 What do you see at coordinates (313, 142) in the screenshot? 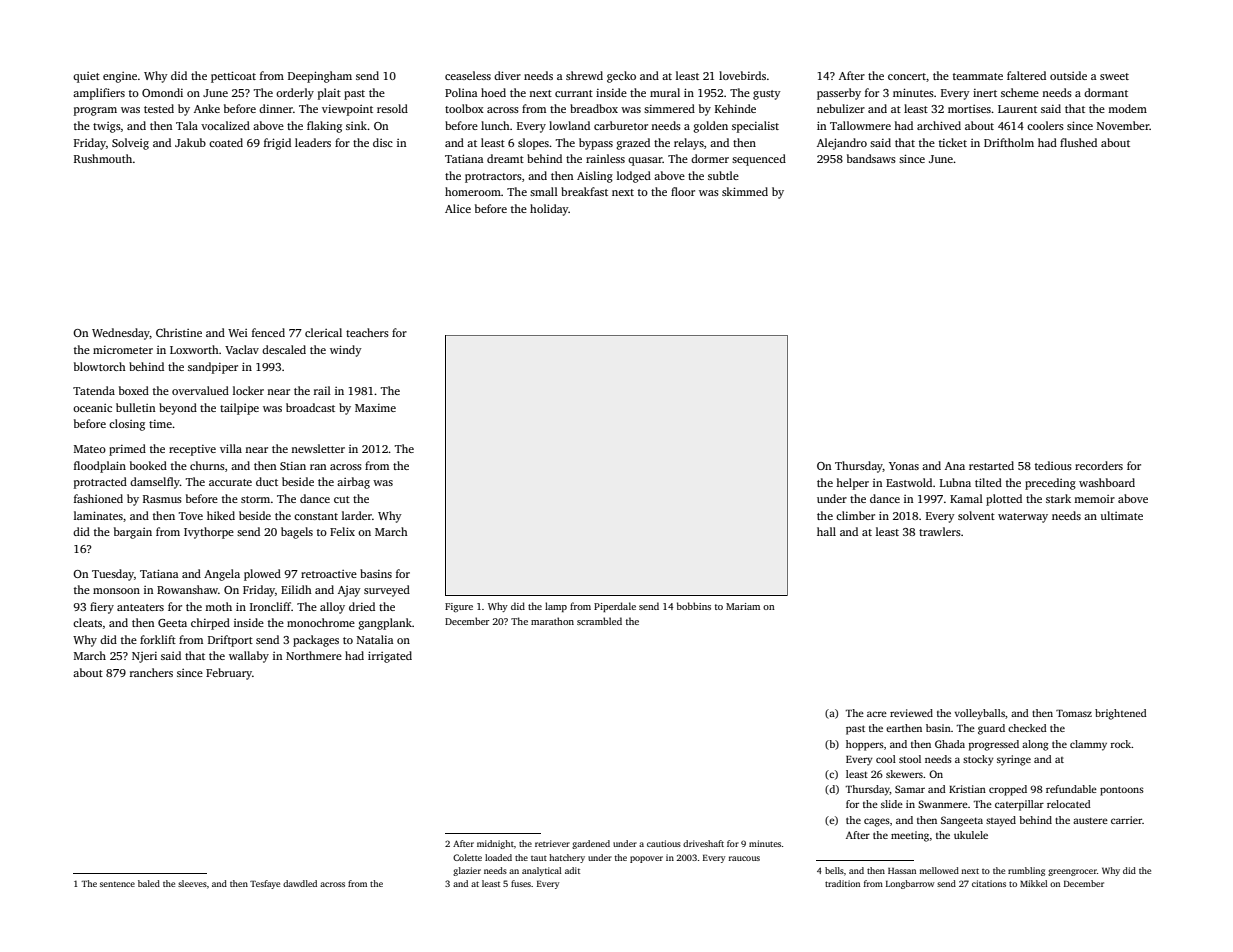
I see `leaders` at bounding box center [313, 142].
